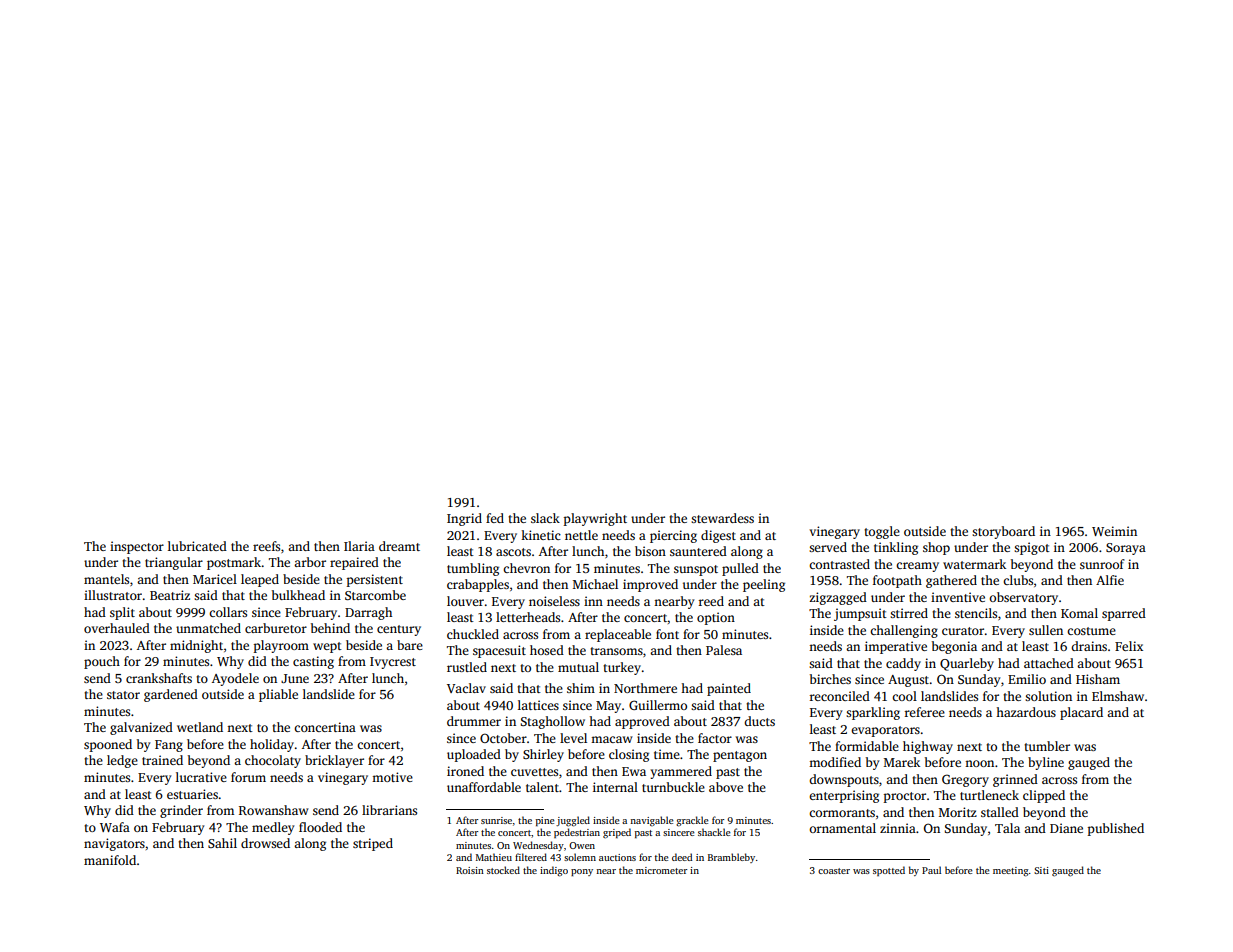  Describe the element at coordinates (192, 794) in the page. I see `estuaries` at that location.
